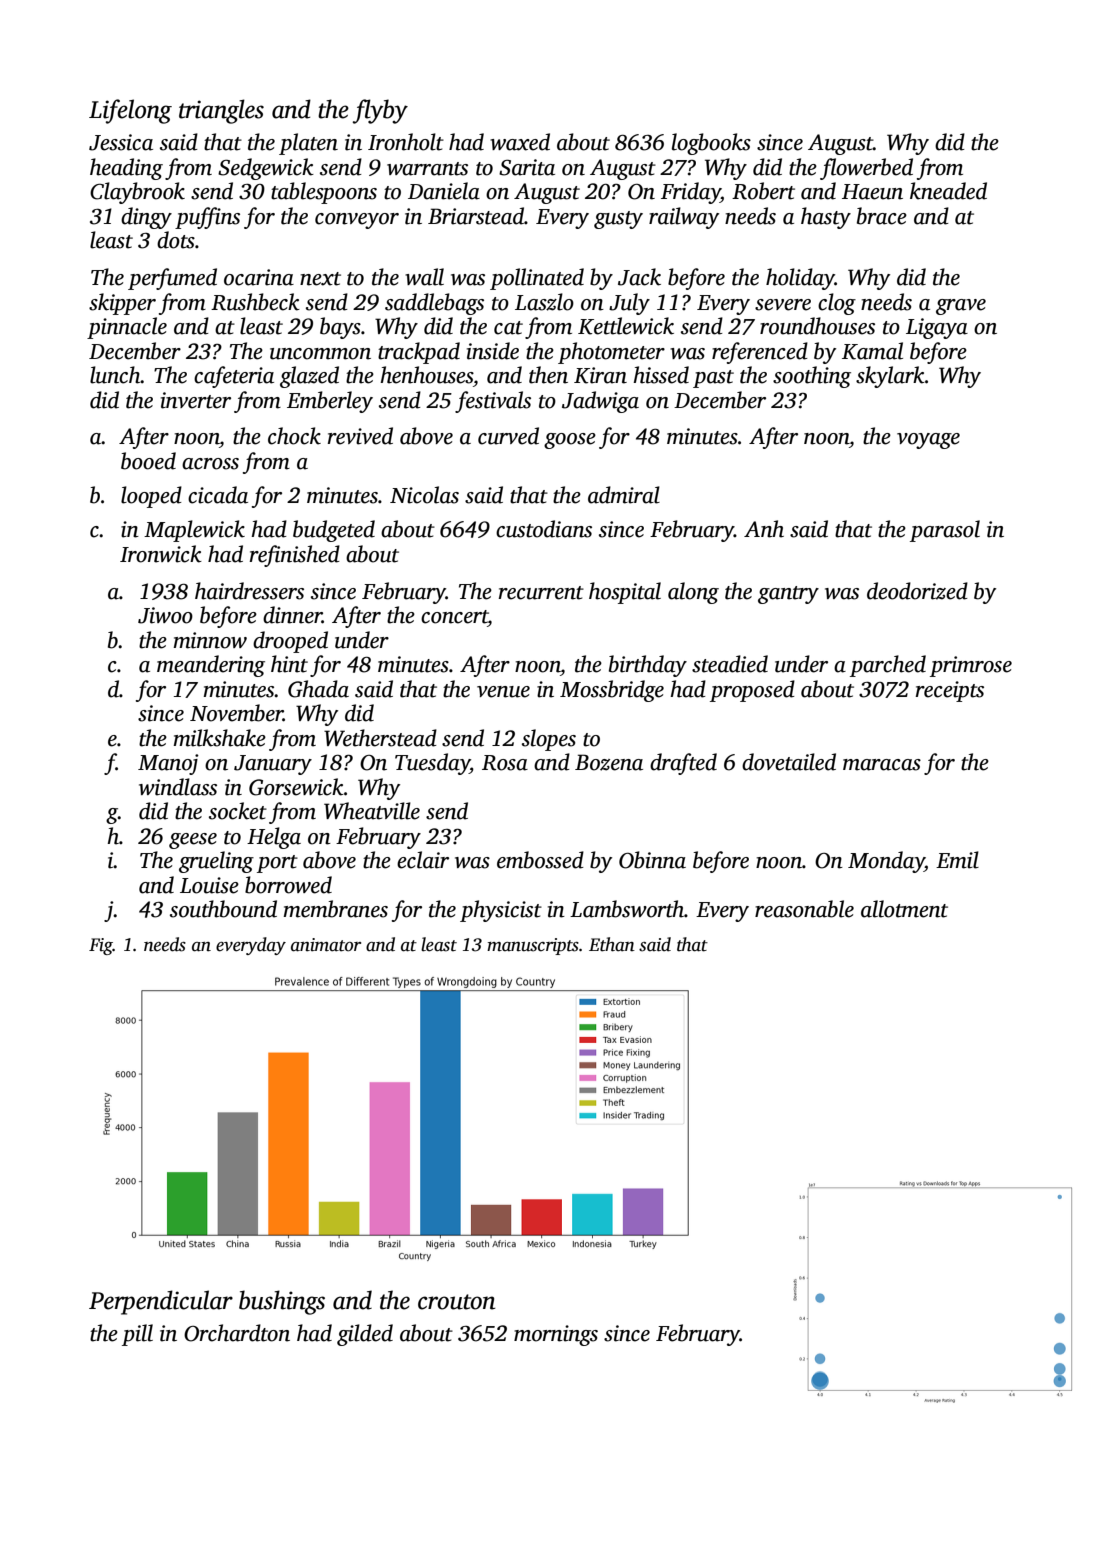  I want to click on concert, so click(454, 617).
